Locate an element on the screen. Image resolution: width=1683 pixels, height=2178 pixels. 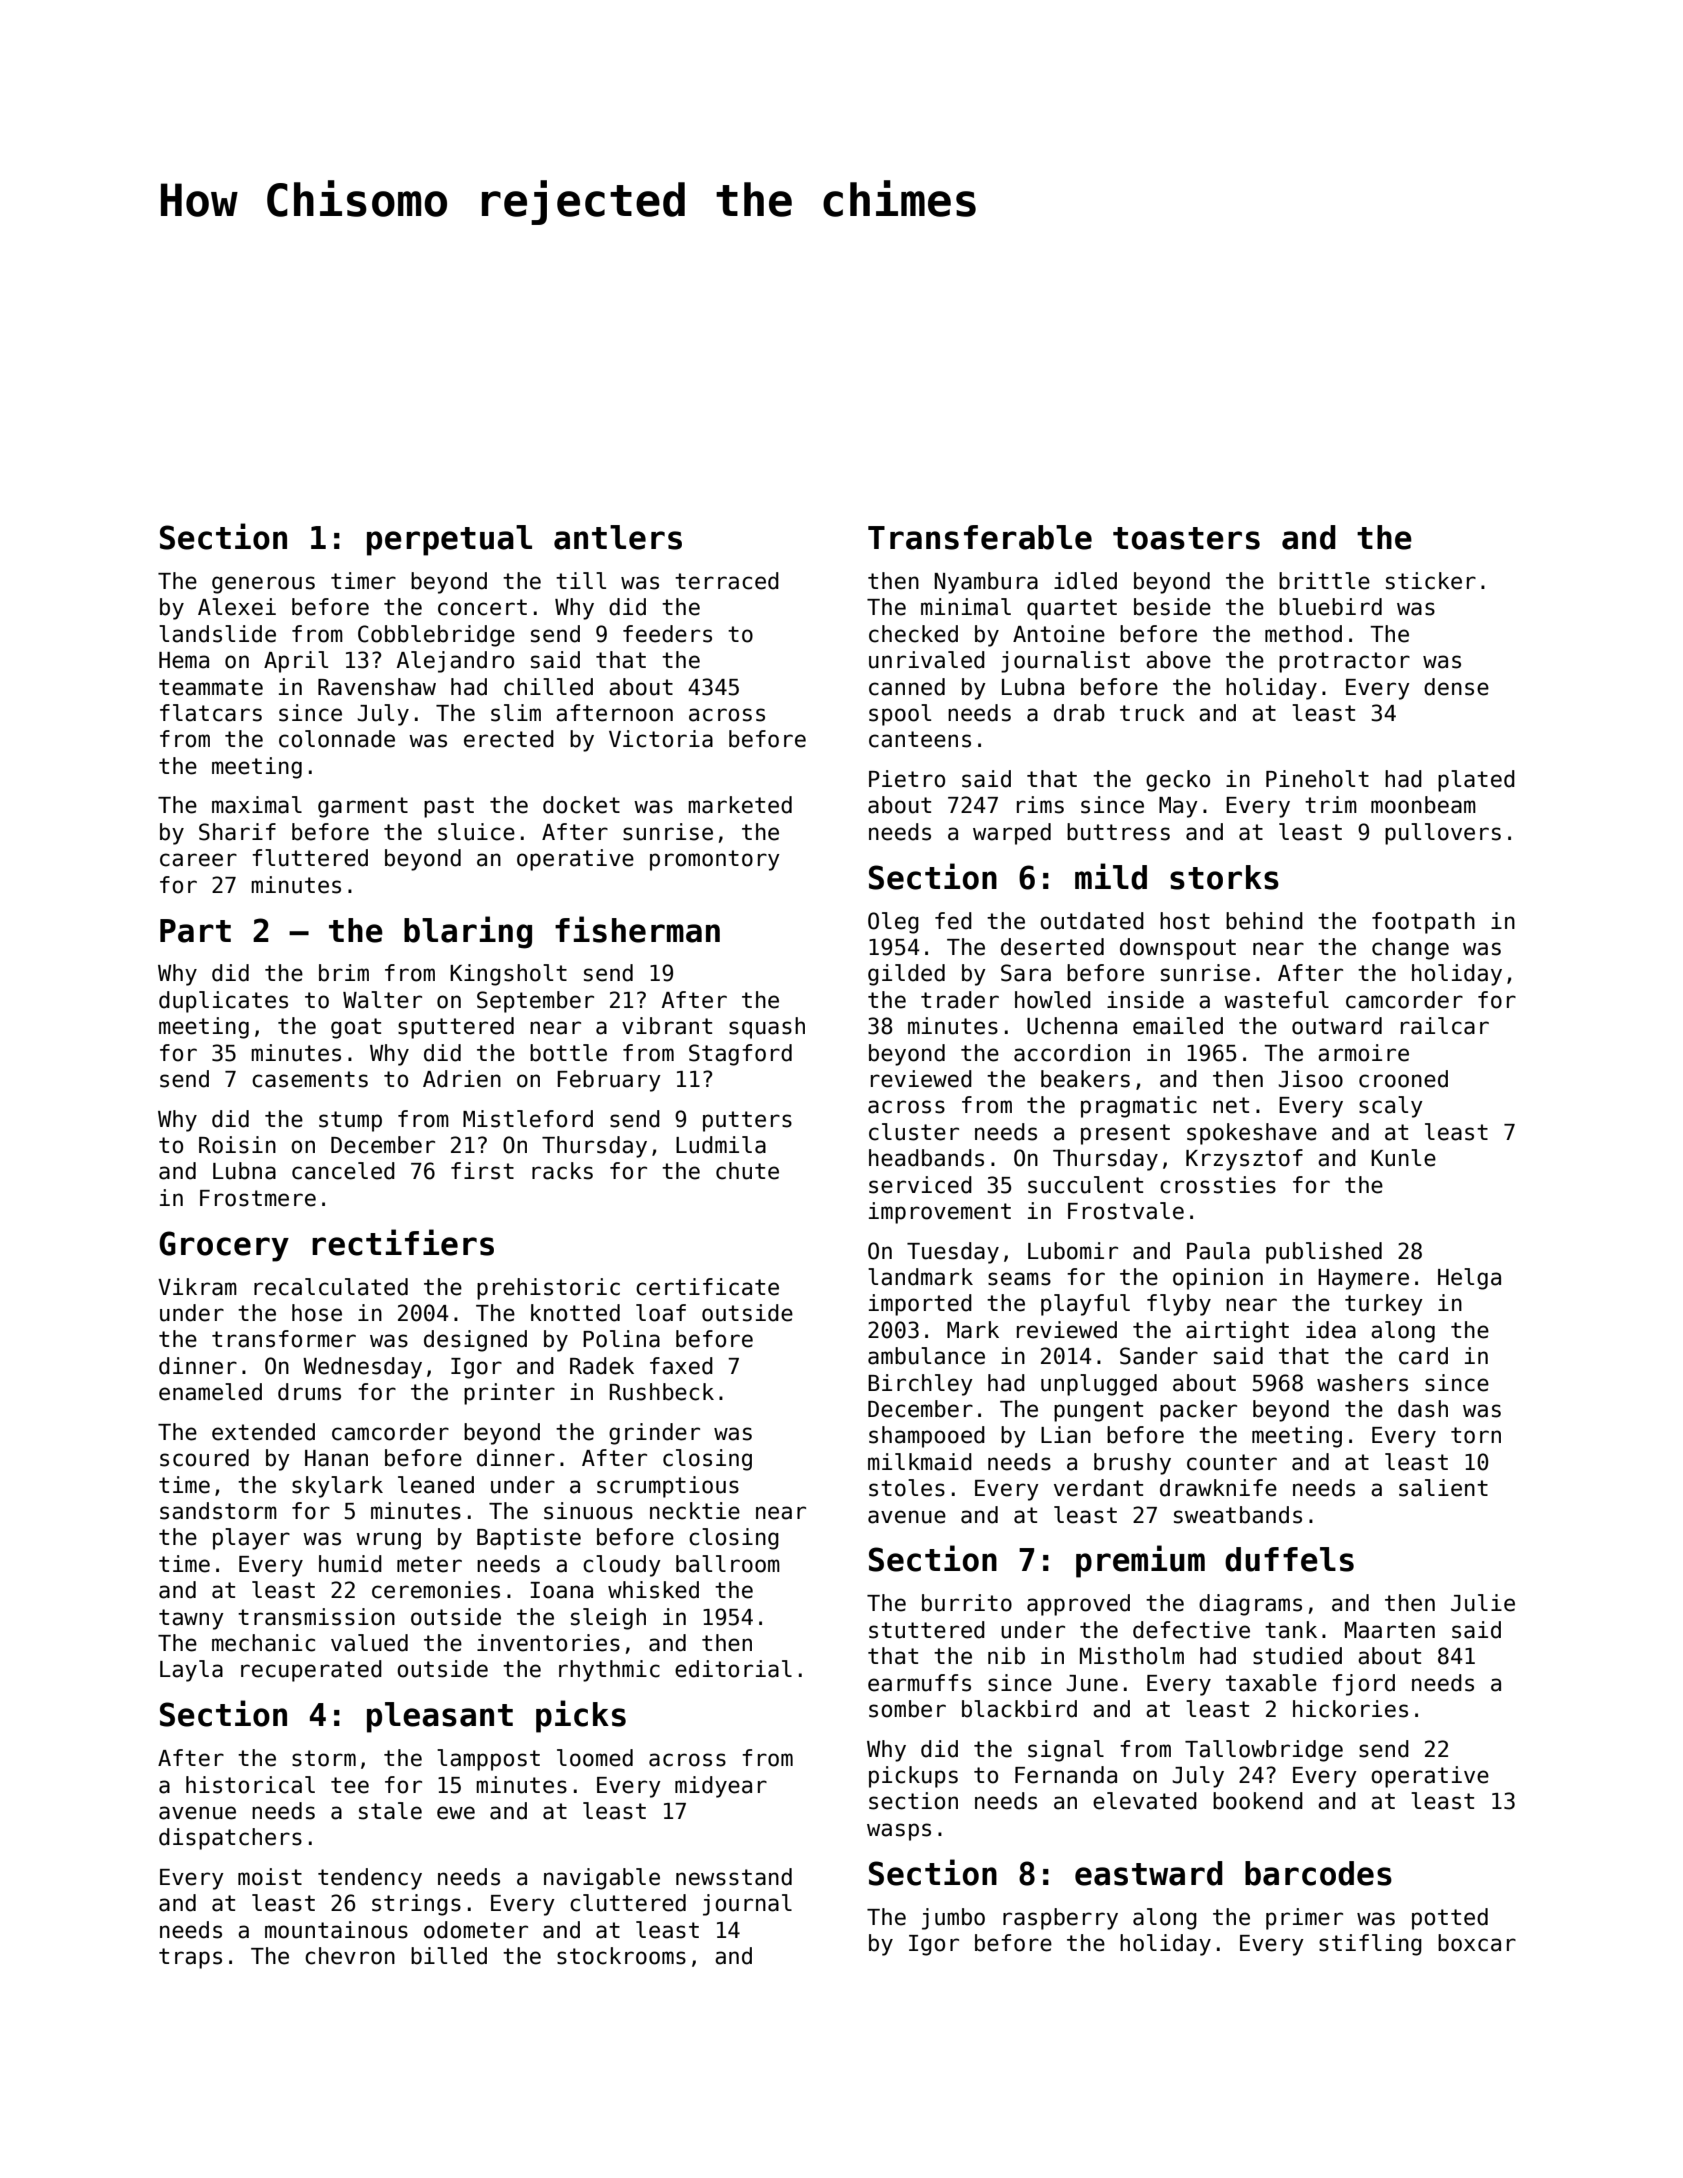
stoles is located at coordinates (907, 1488).
